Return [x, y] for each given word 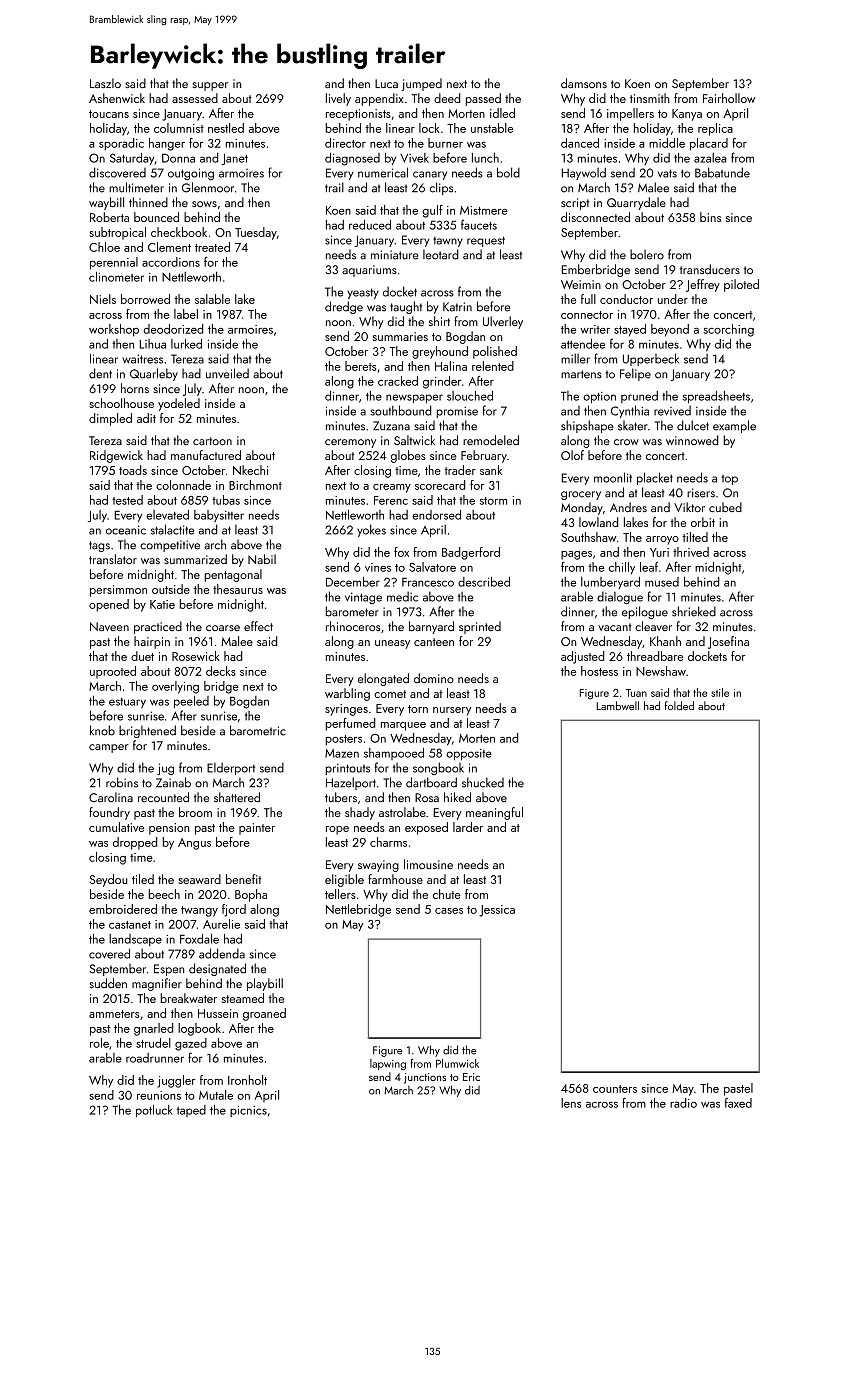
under [673, 299]
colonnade [183, 485]
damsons [584, 83]
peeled [191, 702]
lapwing [388, 1064]
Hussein [218, 1013]
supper [210, 86]
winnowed [692, 440]
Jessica [497, 911]
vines [378, 567]
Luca [386, 83]
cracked [398, 381]
